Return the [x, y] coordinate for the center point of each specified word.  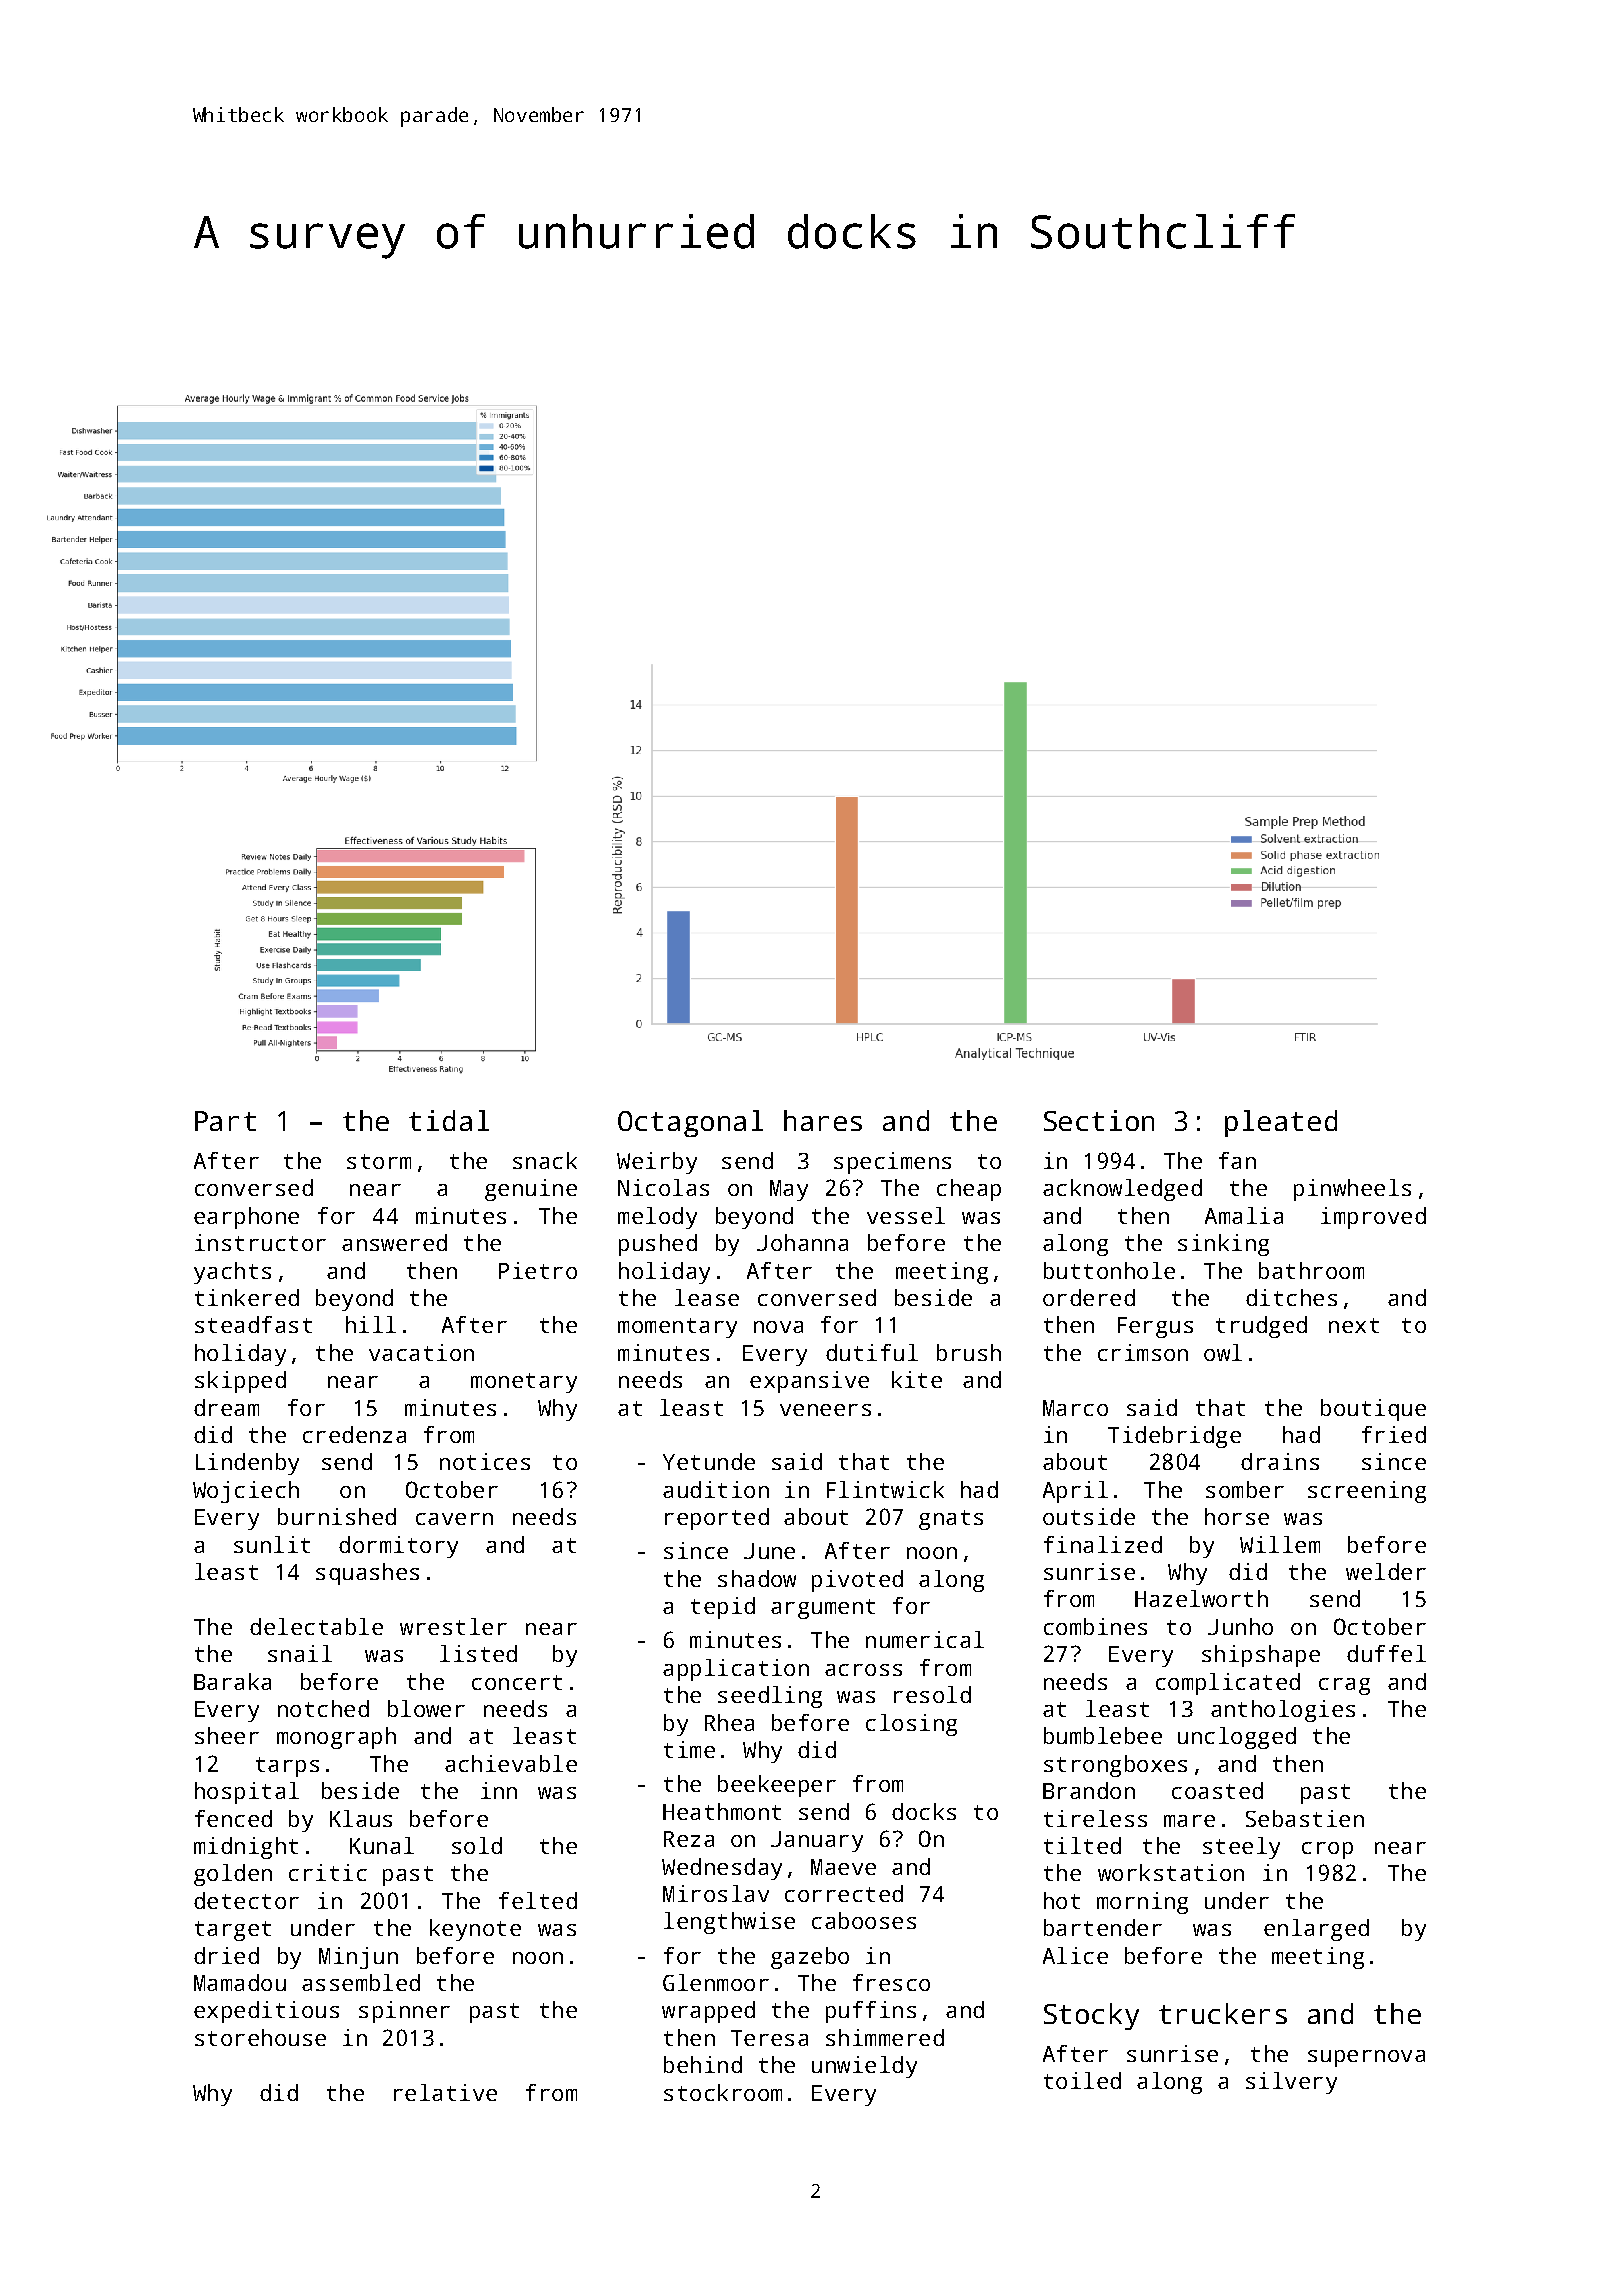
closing [911, 1725]
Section [1099, 1120]
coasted [1217, 1790]
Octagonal [690, 1123]
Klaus [361, 1818]
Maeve [843, 1867]
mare [1189, 1821]
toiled [1082, 2080]
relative [445, 2092]
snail [300, 1653]
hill [371, 1324]
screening [1367, 1492]
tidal [449, 1120]
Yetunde [709, 1461]
